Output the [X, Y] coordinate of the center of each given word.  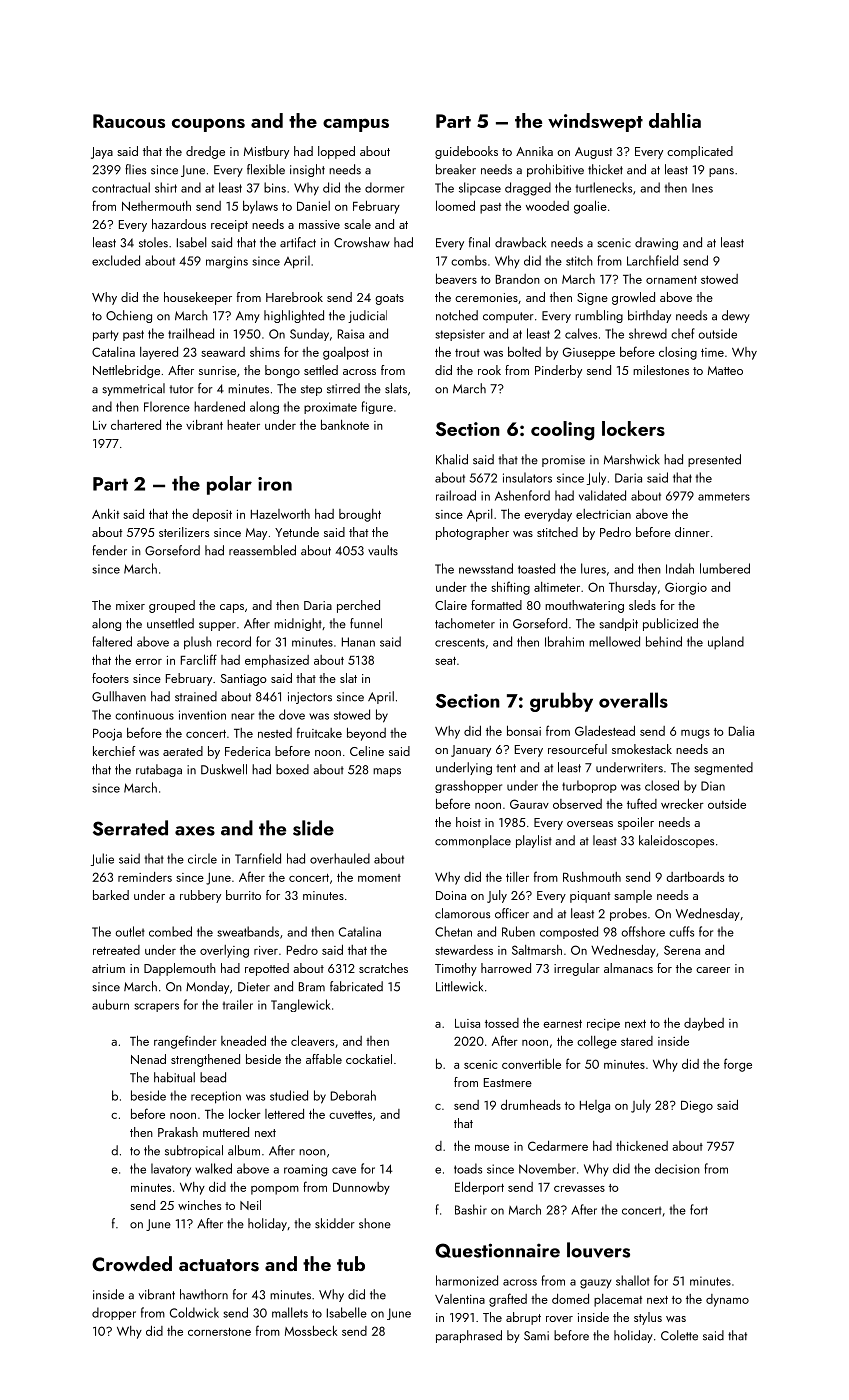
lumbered [725, 568]
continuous [144, 715]
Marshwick [632, 459]
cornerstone [219, 1332]
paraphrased [469, 1336]
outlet [130, 931]
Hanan [358, 642]
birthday [649, 316]
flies [135, 169]
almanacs [628, 968]
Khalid [452, 459]
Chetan [453, 931]
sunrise [217, 370]
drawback [520, 242]
